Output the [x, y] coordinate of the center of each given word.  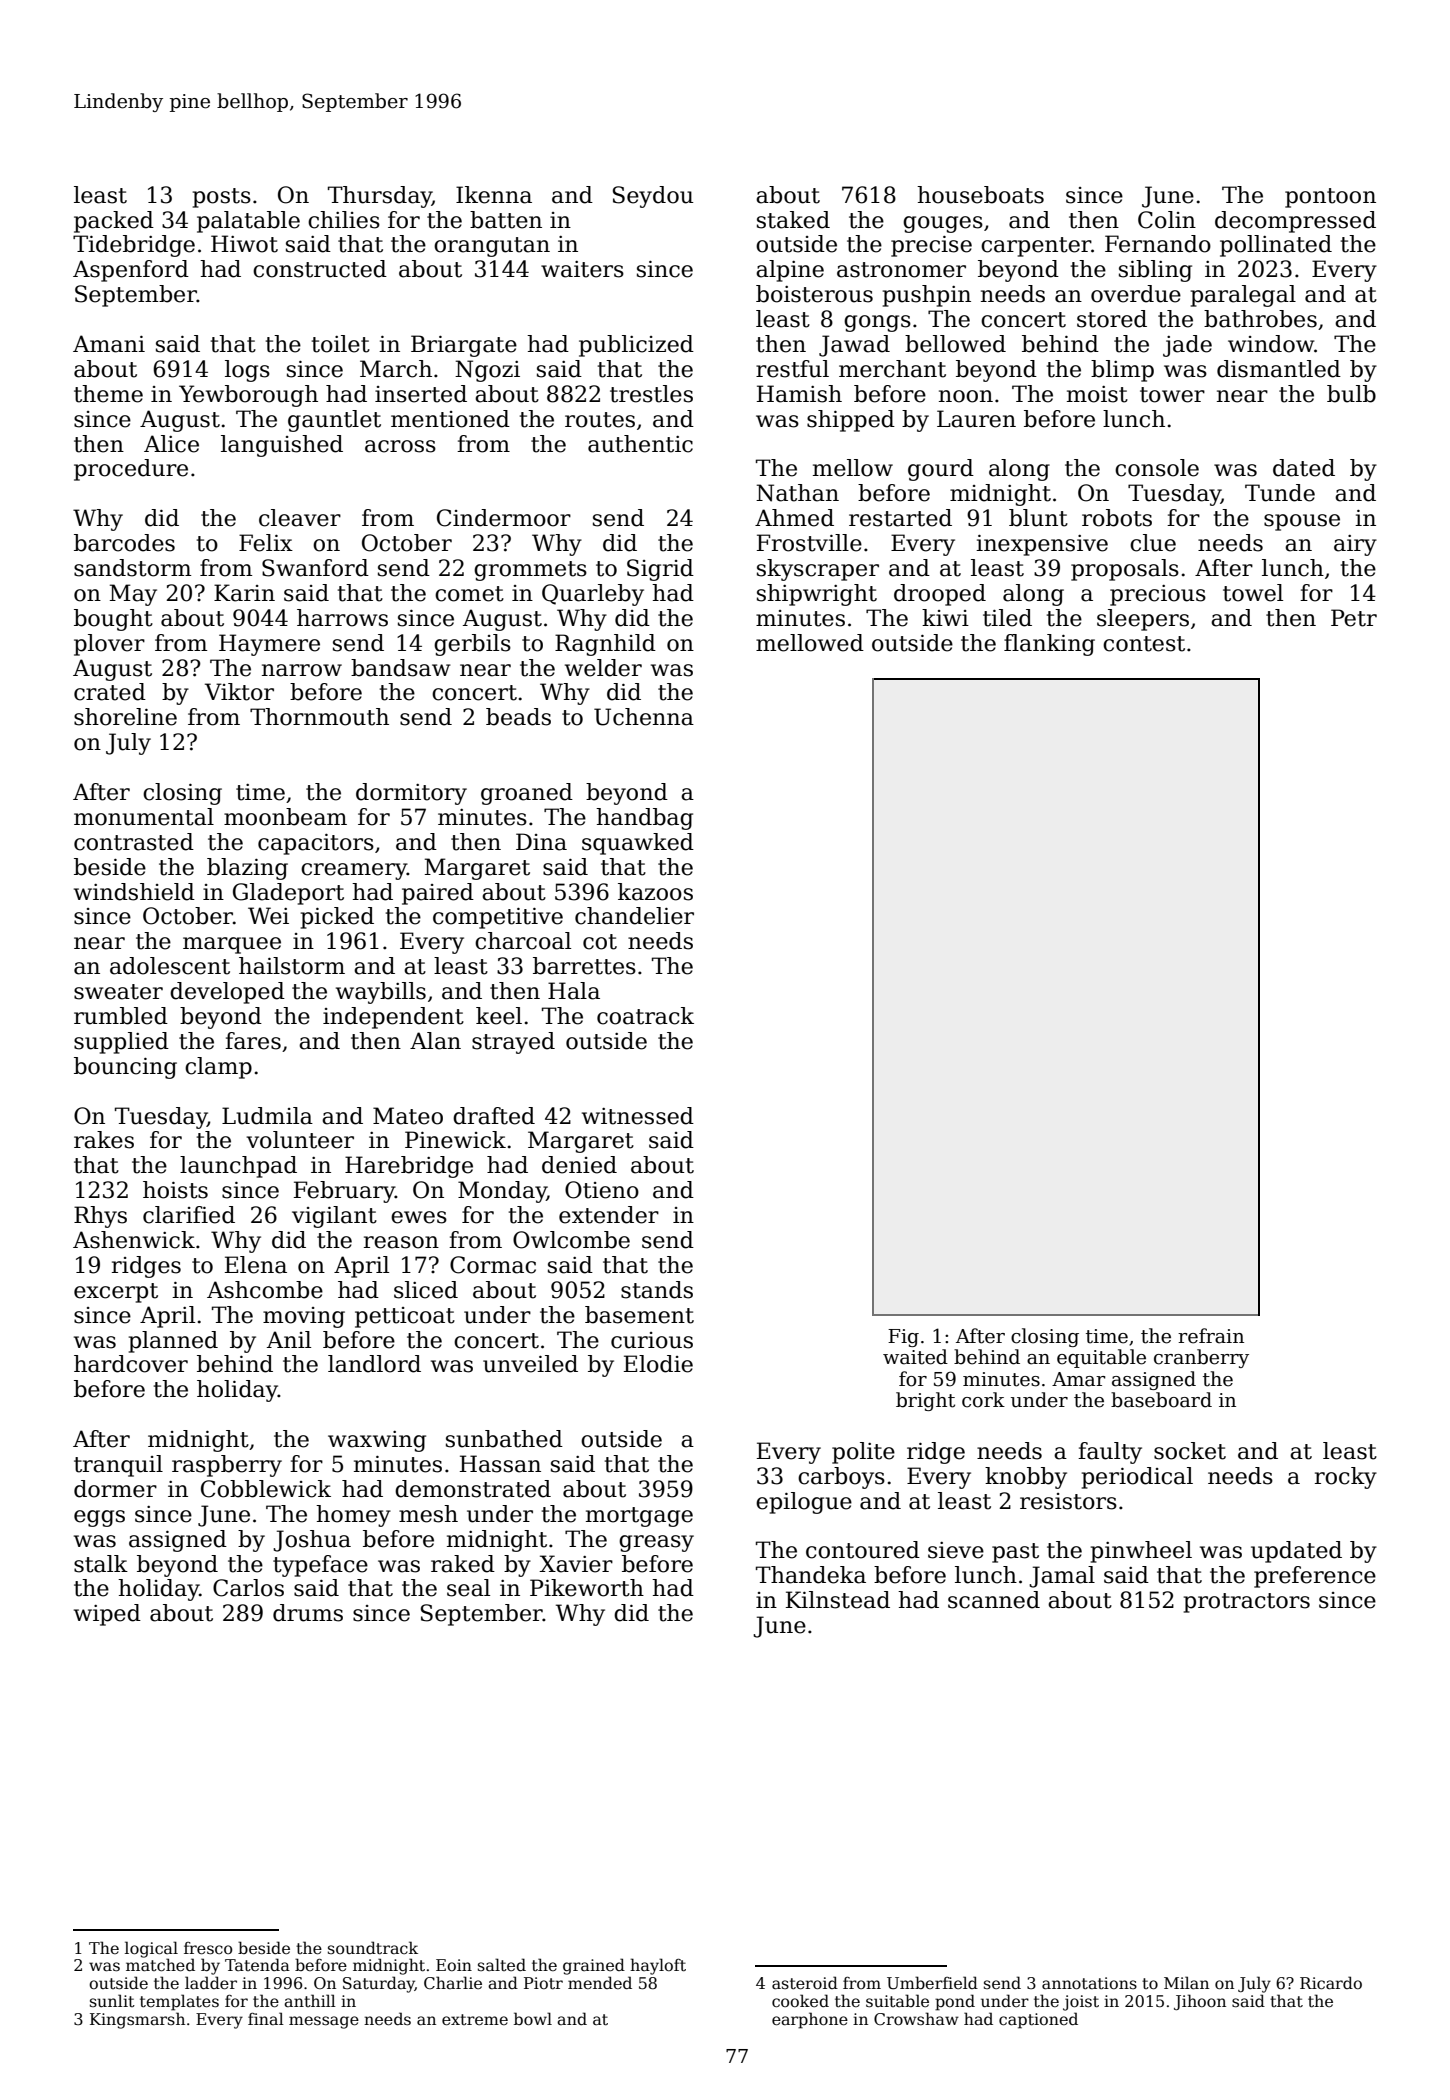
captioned [1038, 2020]
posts [222, 198]
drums [308, 1613]
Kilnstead [838, 1600]
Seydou [653, 197]
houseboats [980, 195]
